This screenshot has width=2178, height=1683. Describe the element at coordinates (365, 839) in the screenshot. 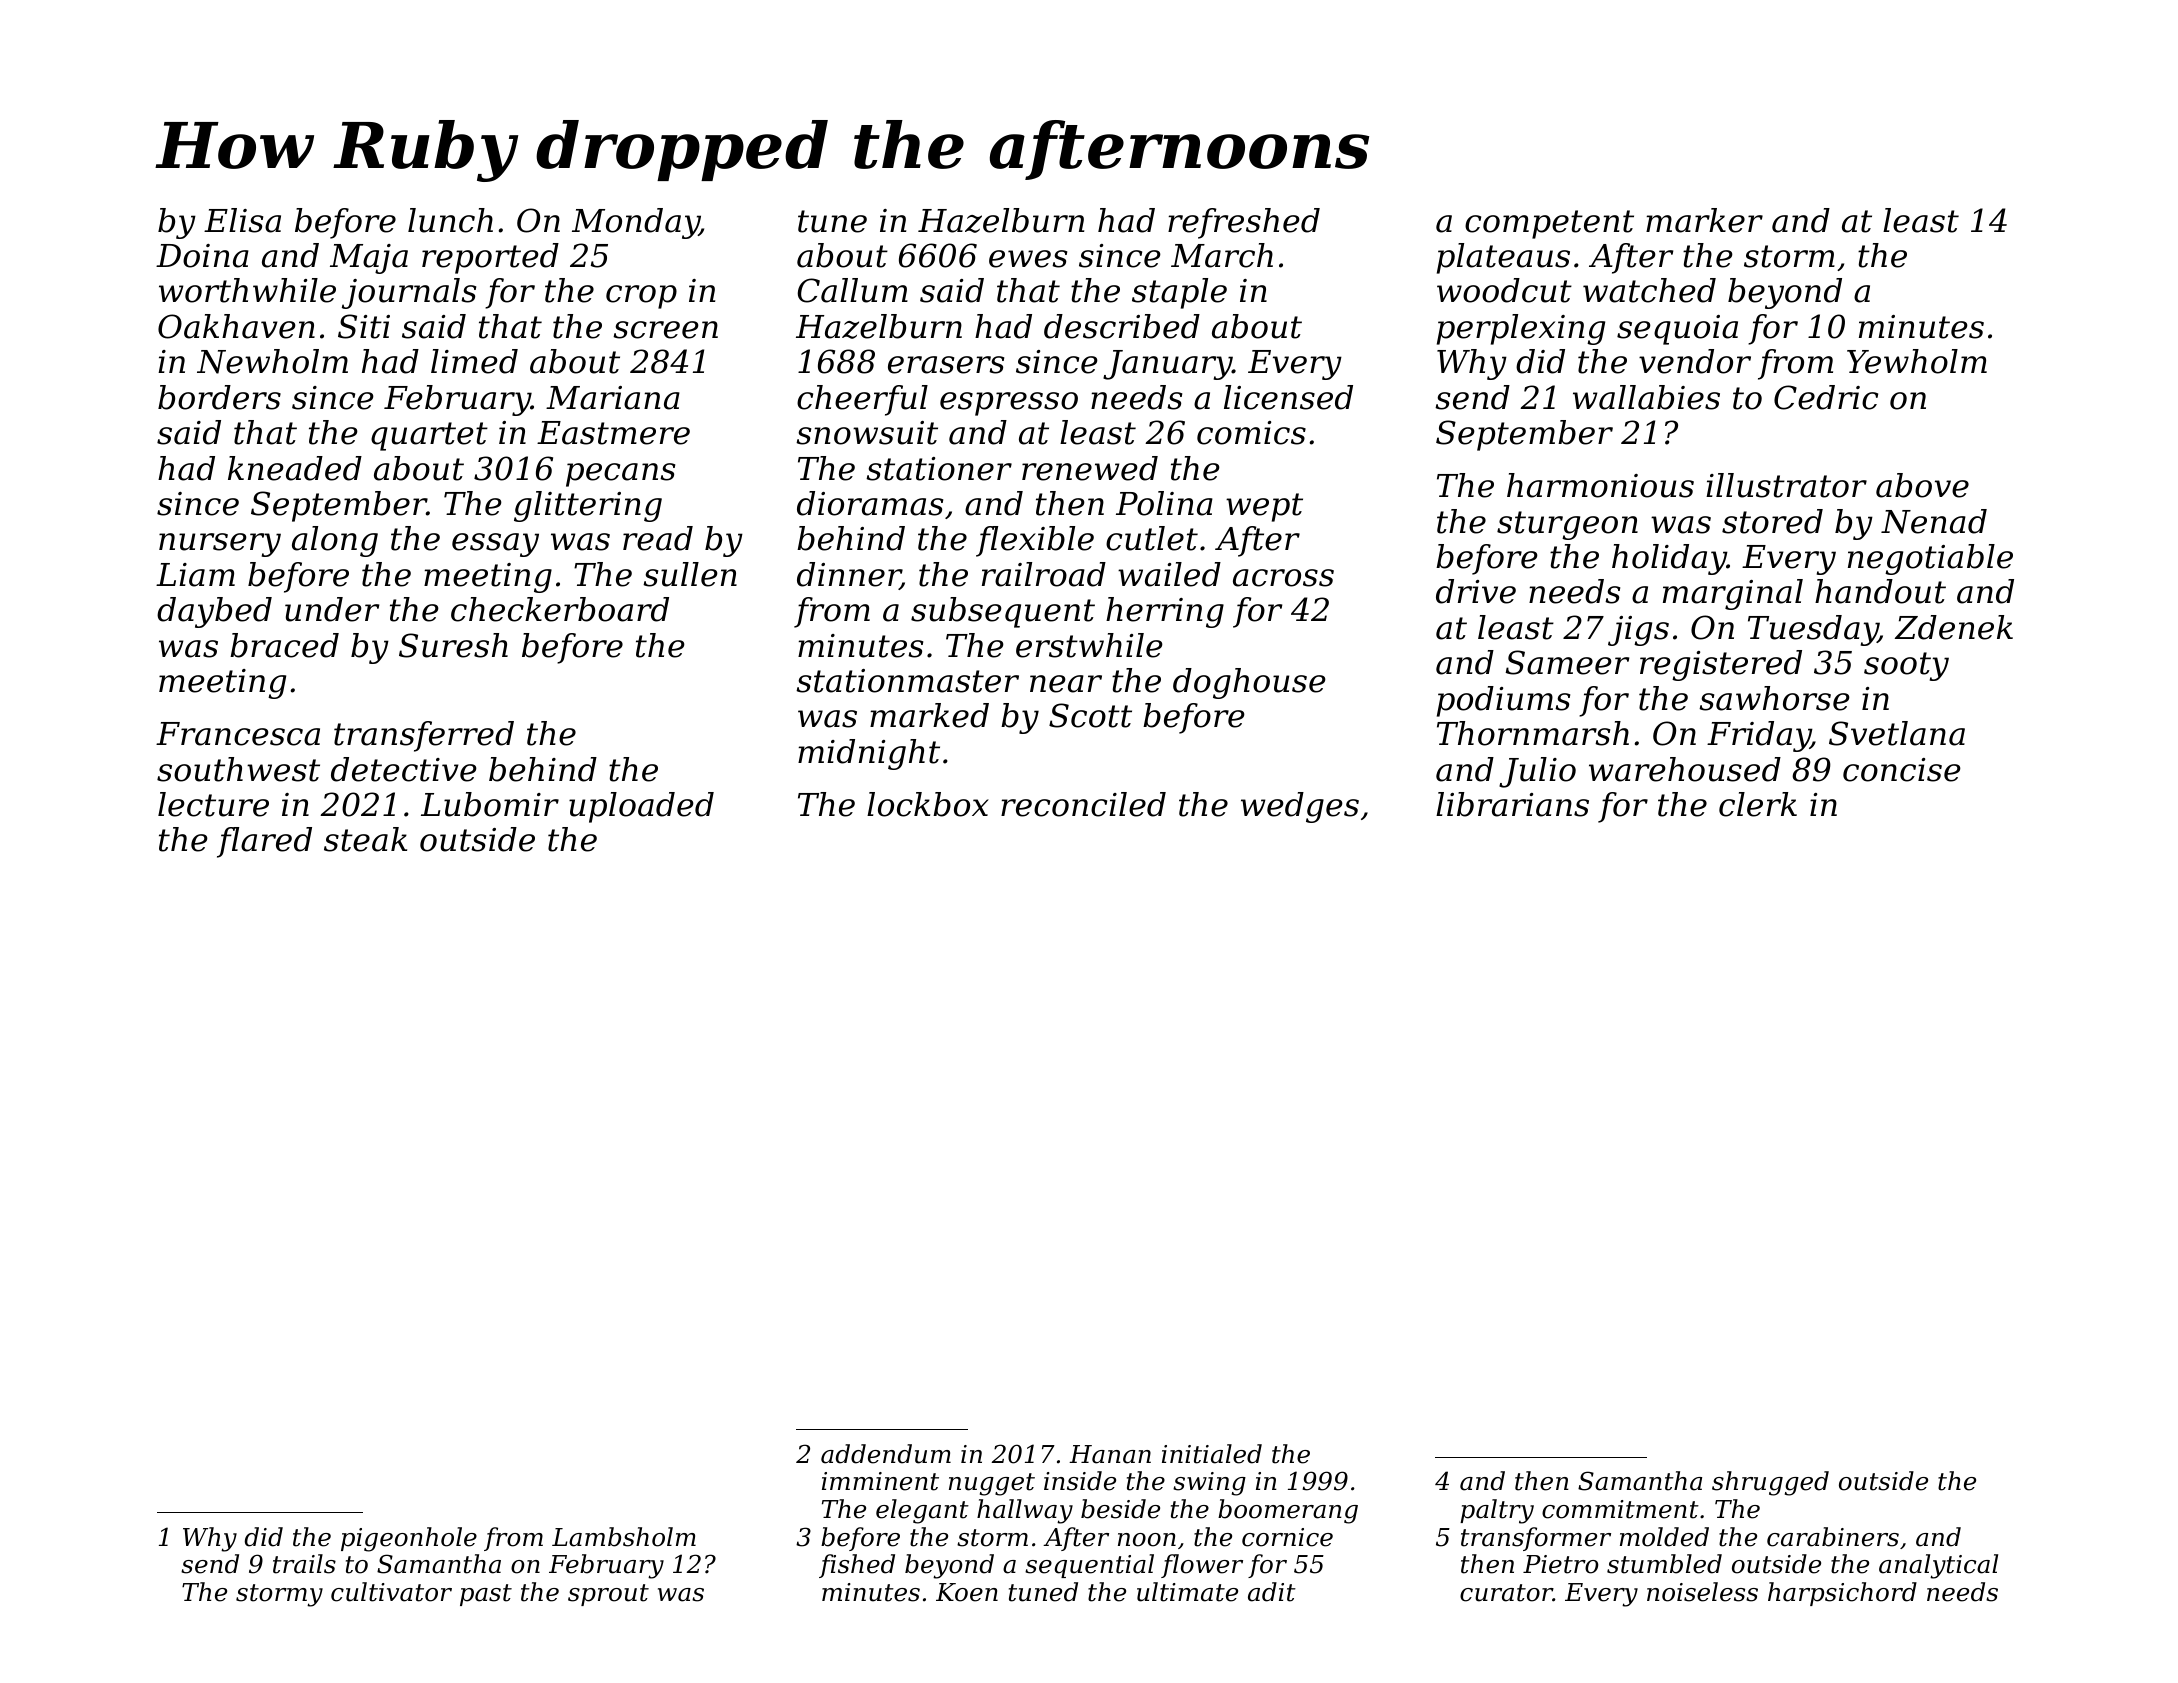

I see `steak` at that location.
